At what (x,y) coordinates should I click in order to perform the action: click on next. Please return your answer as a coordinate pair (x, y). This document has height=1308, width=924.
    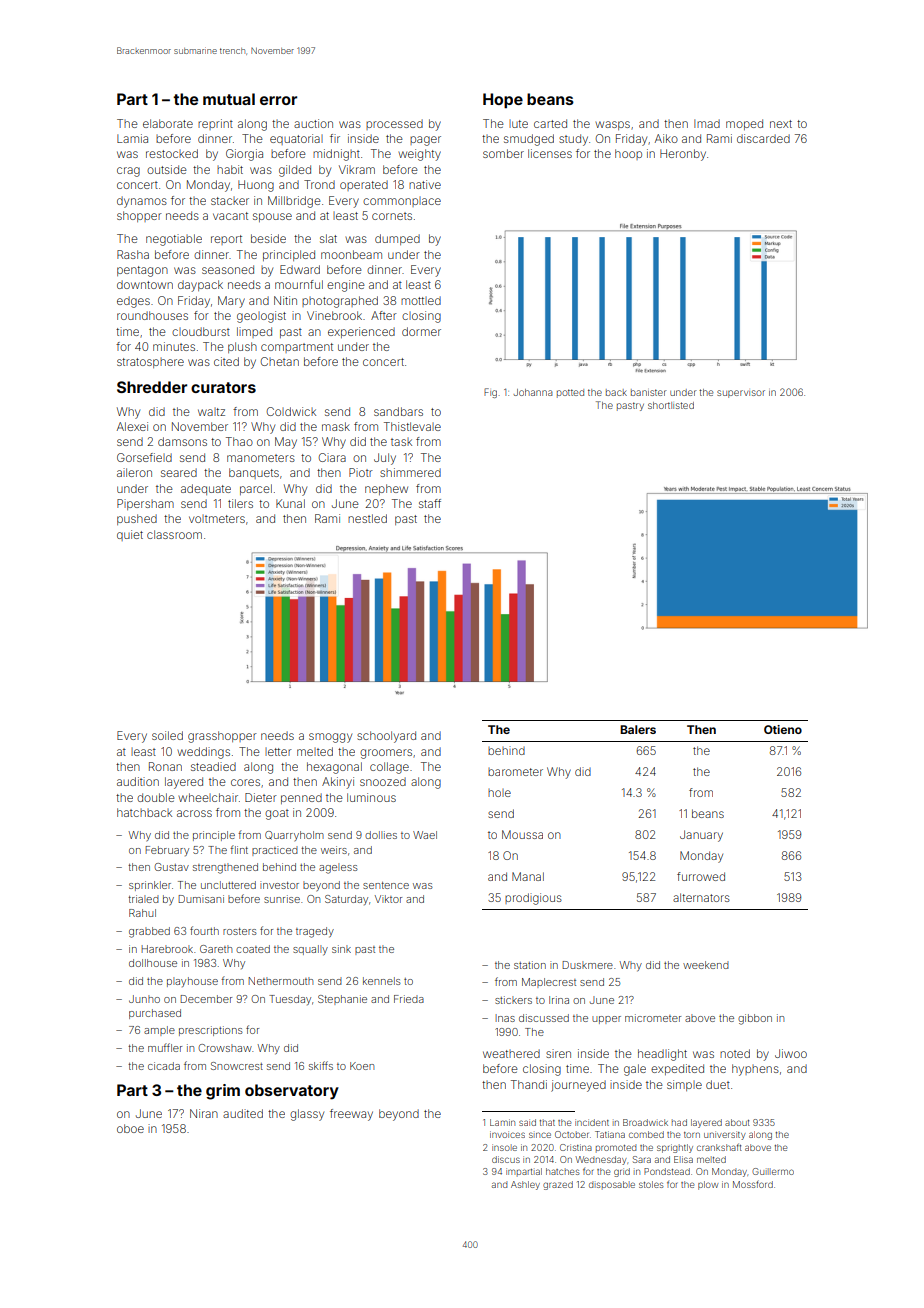
    Looking at the image, I should click on (781, 124).
